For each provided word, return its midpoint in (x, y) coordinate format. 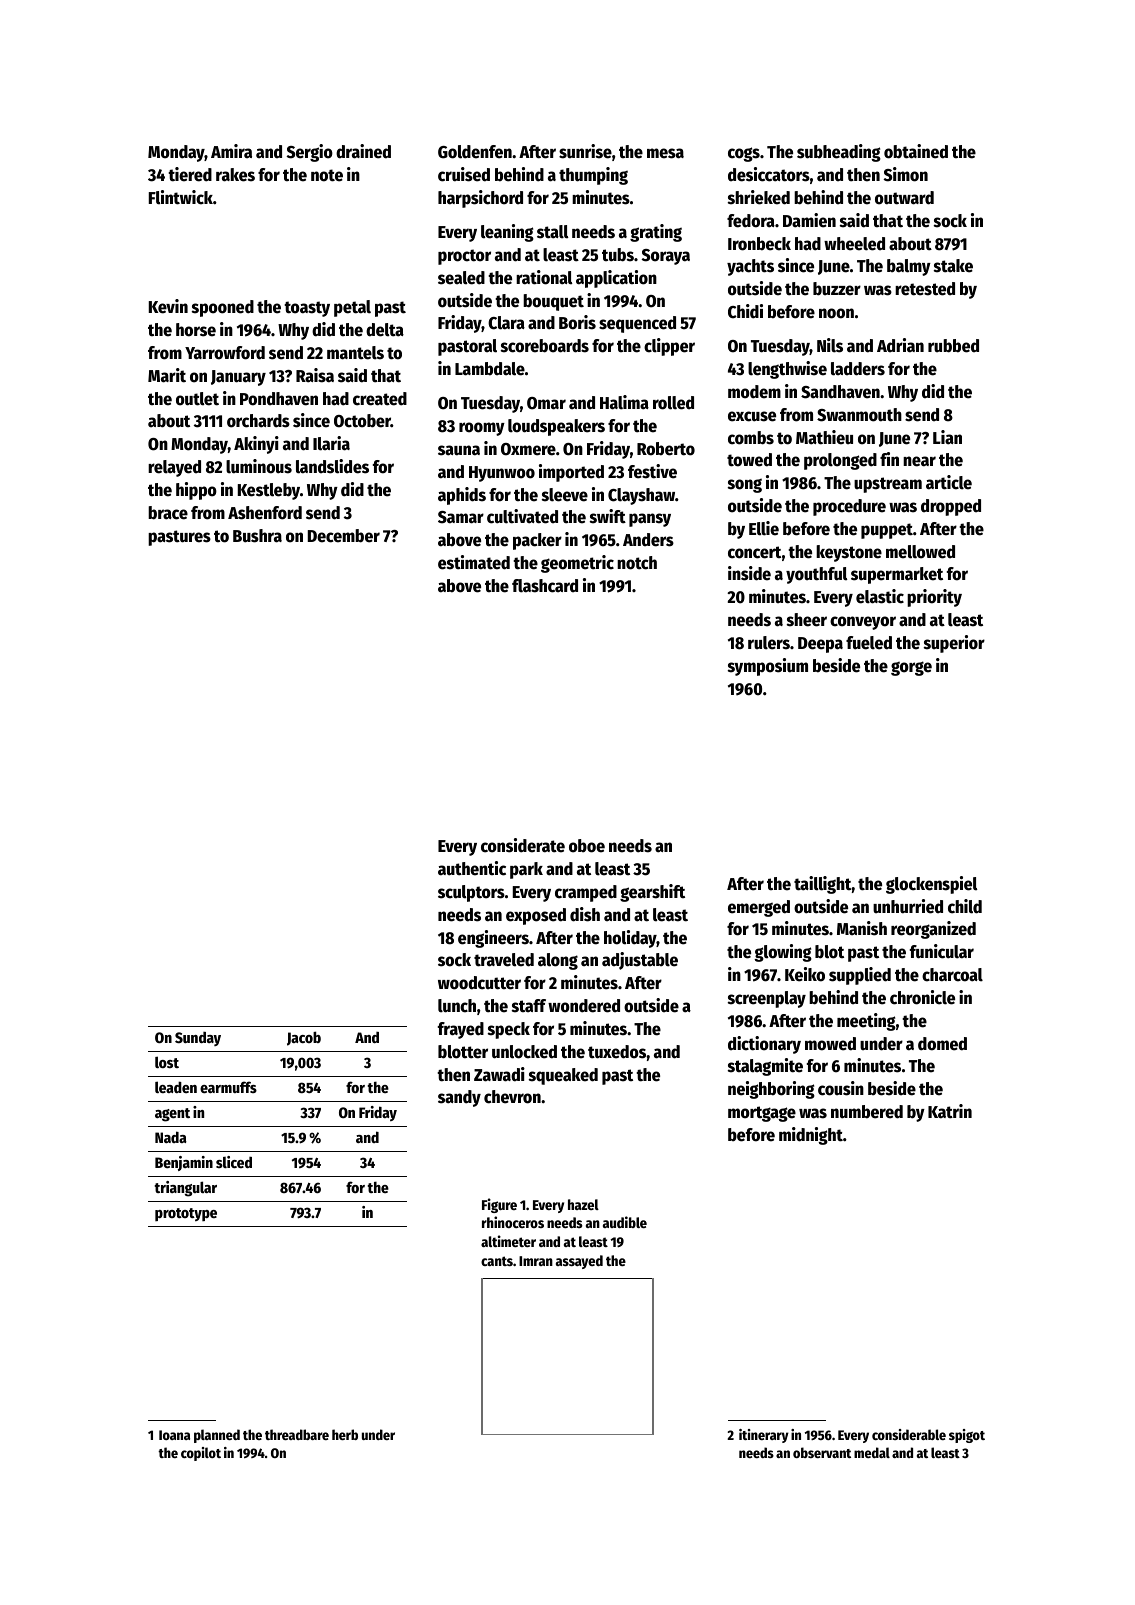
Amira (231, 151)
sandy (459, 1098)
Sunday (198, 1038)
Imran (536, 1261)
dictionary (764, 1045)
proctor (464, 257)
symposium (768, 667)
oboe (587, 846)
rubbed (953, 346)
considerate (523, 845)
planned (217, 1436)
